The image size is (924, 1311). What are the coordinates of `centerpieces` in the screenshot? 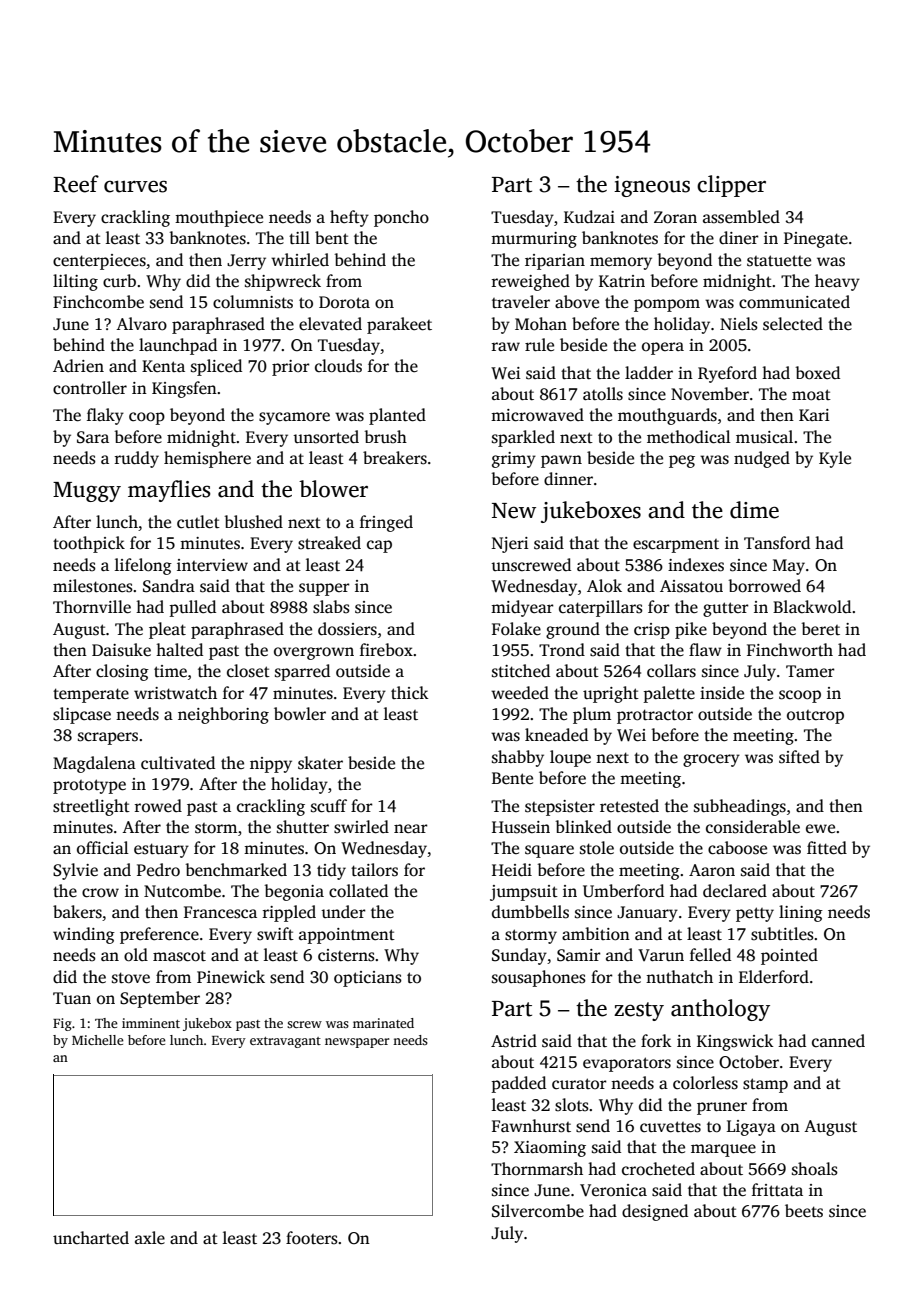 It's located at (99, 262).
